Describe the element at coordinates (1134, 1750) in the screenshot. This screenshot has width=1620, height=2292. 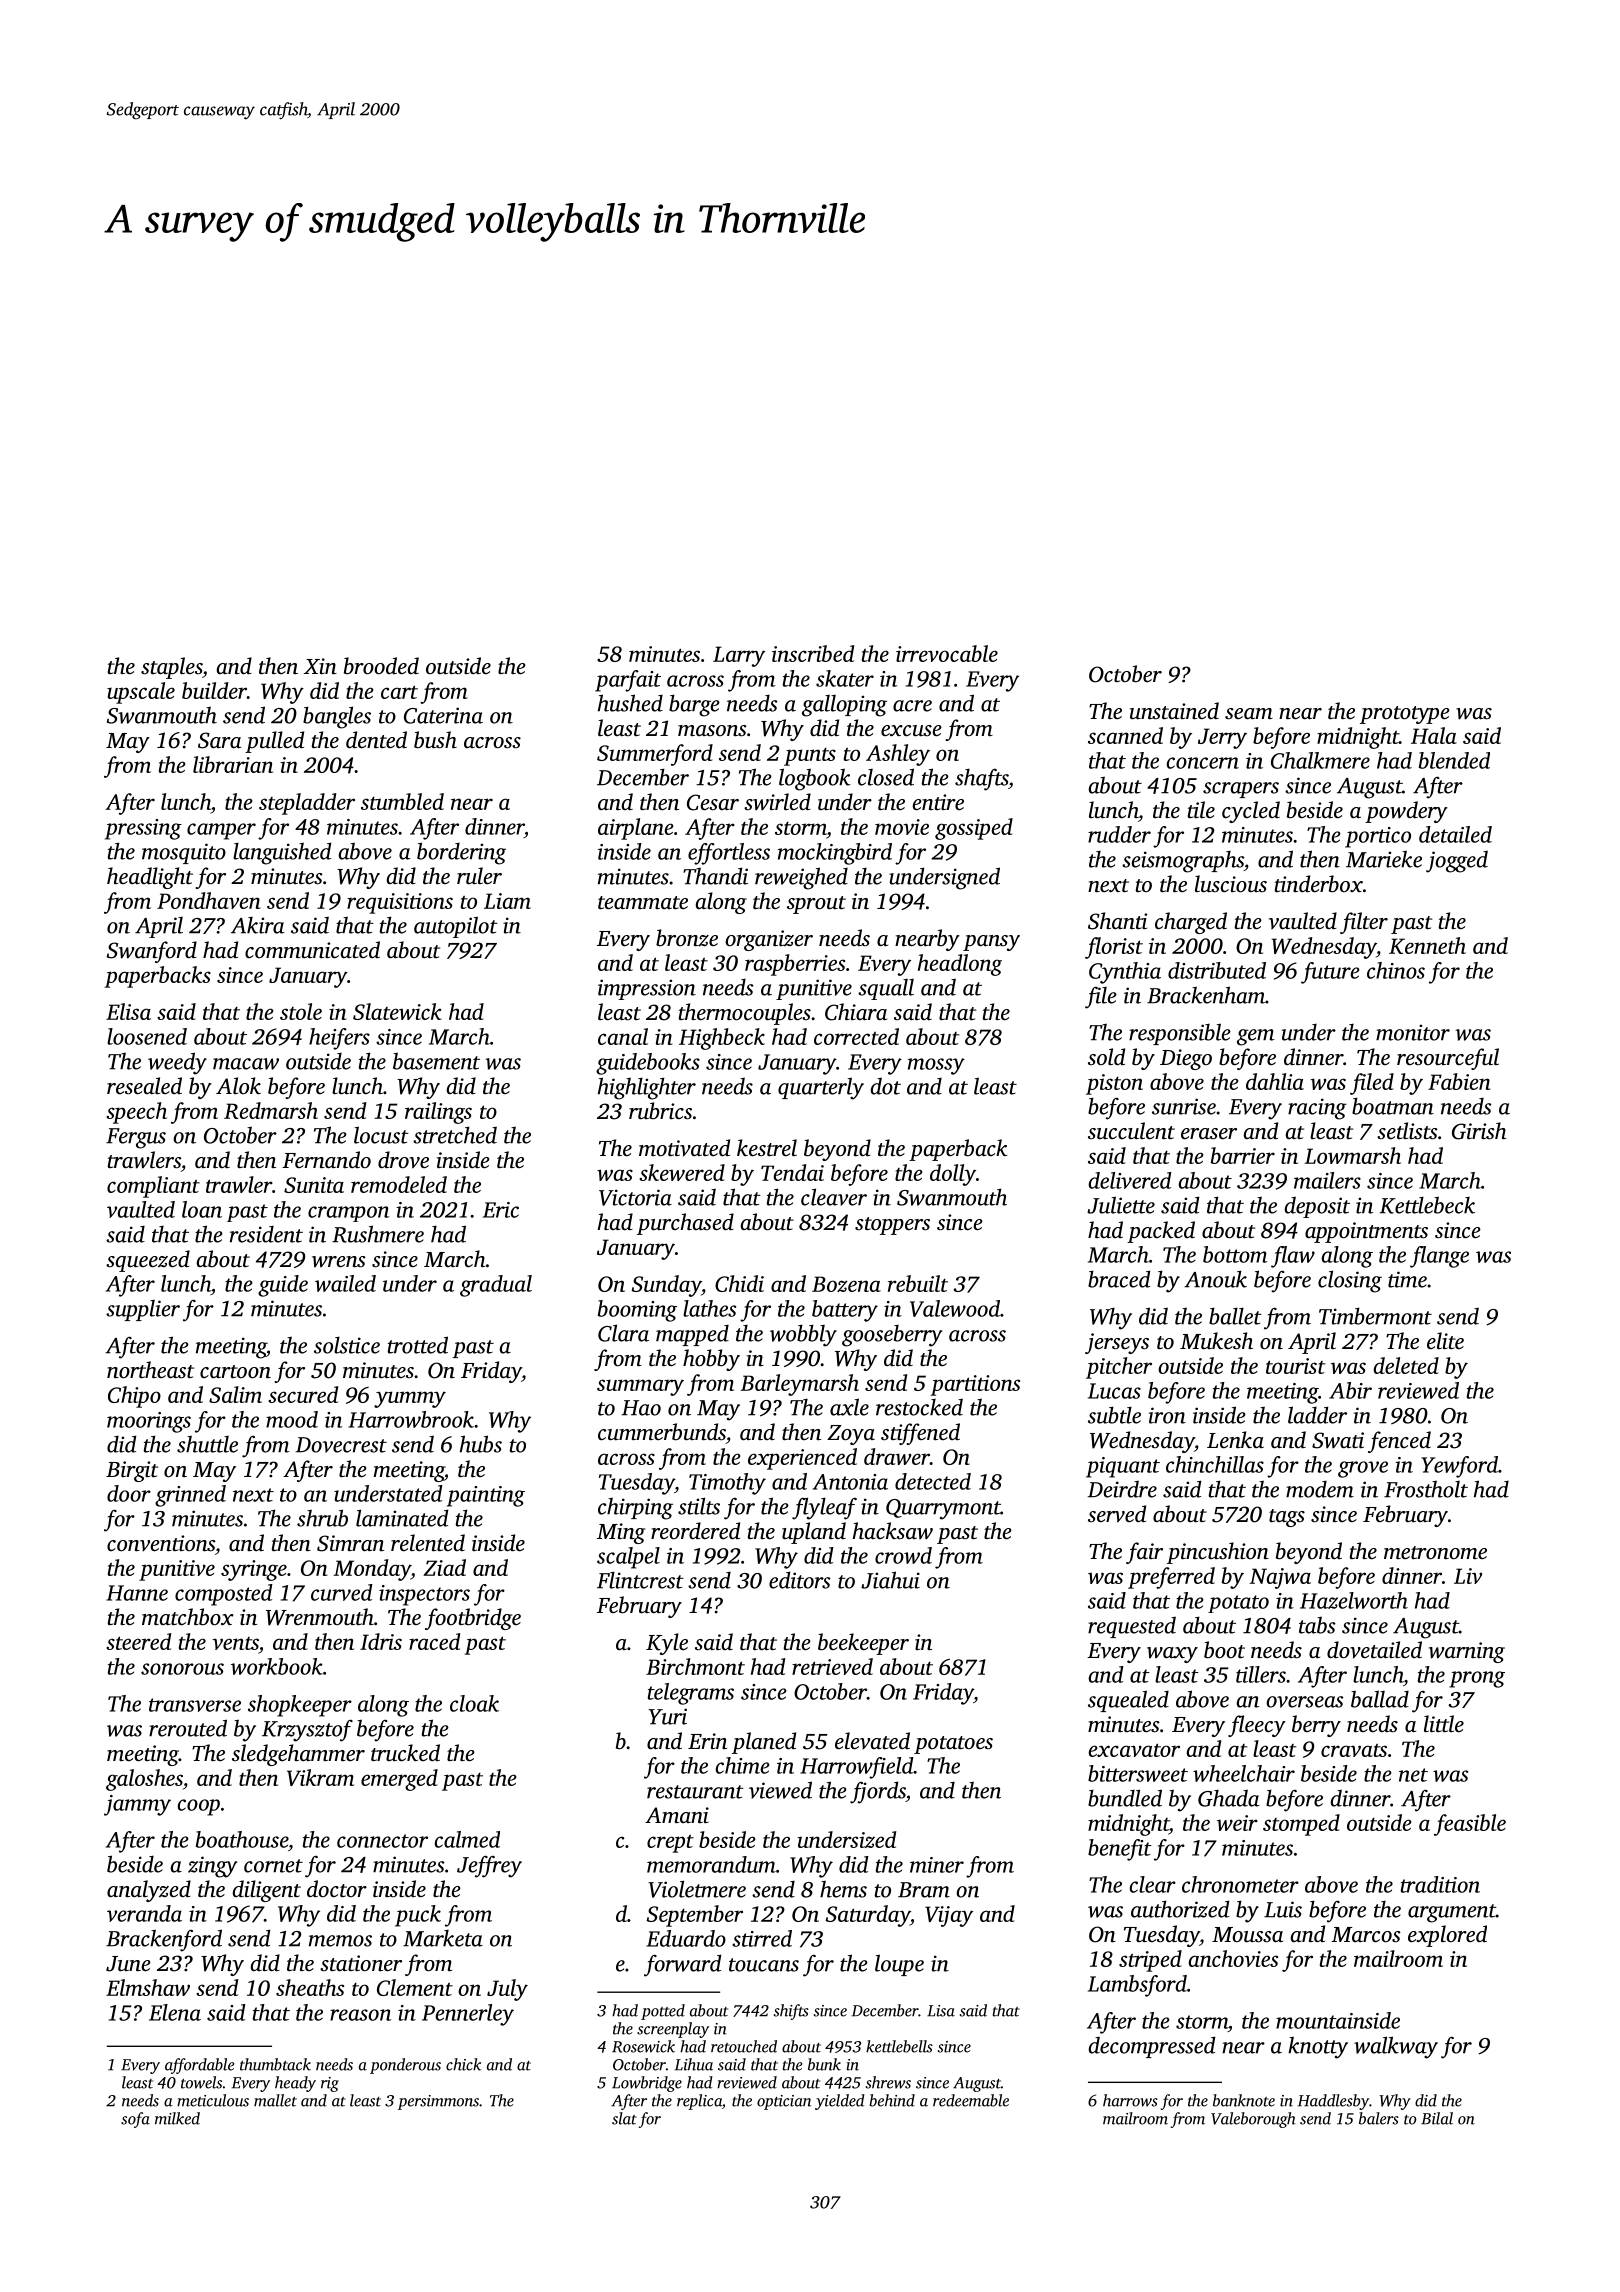
I see `excavator` at that location.
